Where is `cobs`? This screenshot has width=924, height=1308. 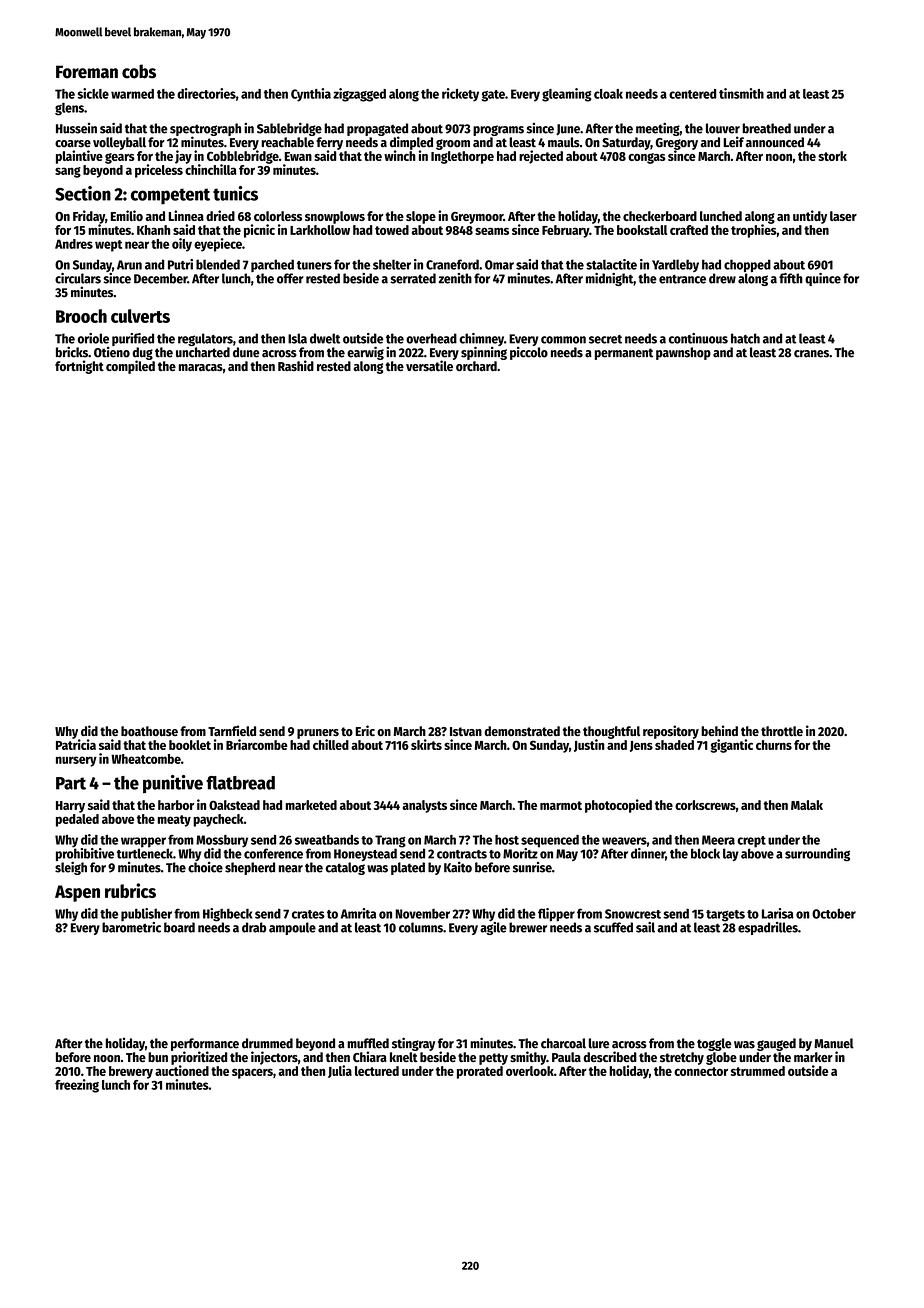 cobs is located at coordinates (139, 71).
